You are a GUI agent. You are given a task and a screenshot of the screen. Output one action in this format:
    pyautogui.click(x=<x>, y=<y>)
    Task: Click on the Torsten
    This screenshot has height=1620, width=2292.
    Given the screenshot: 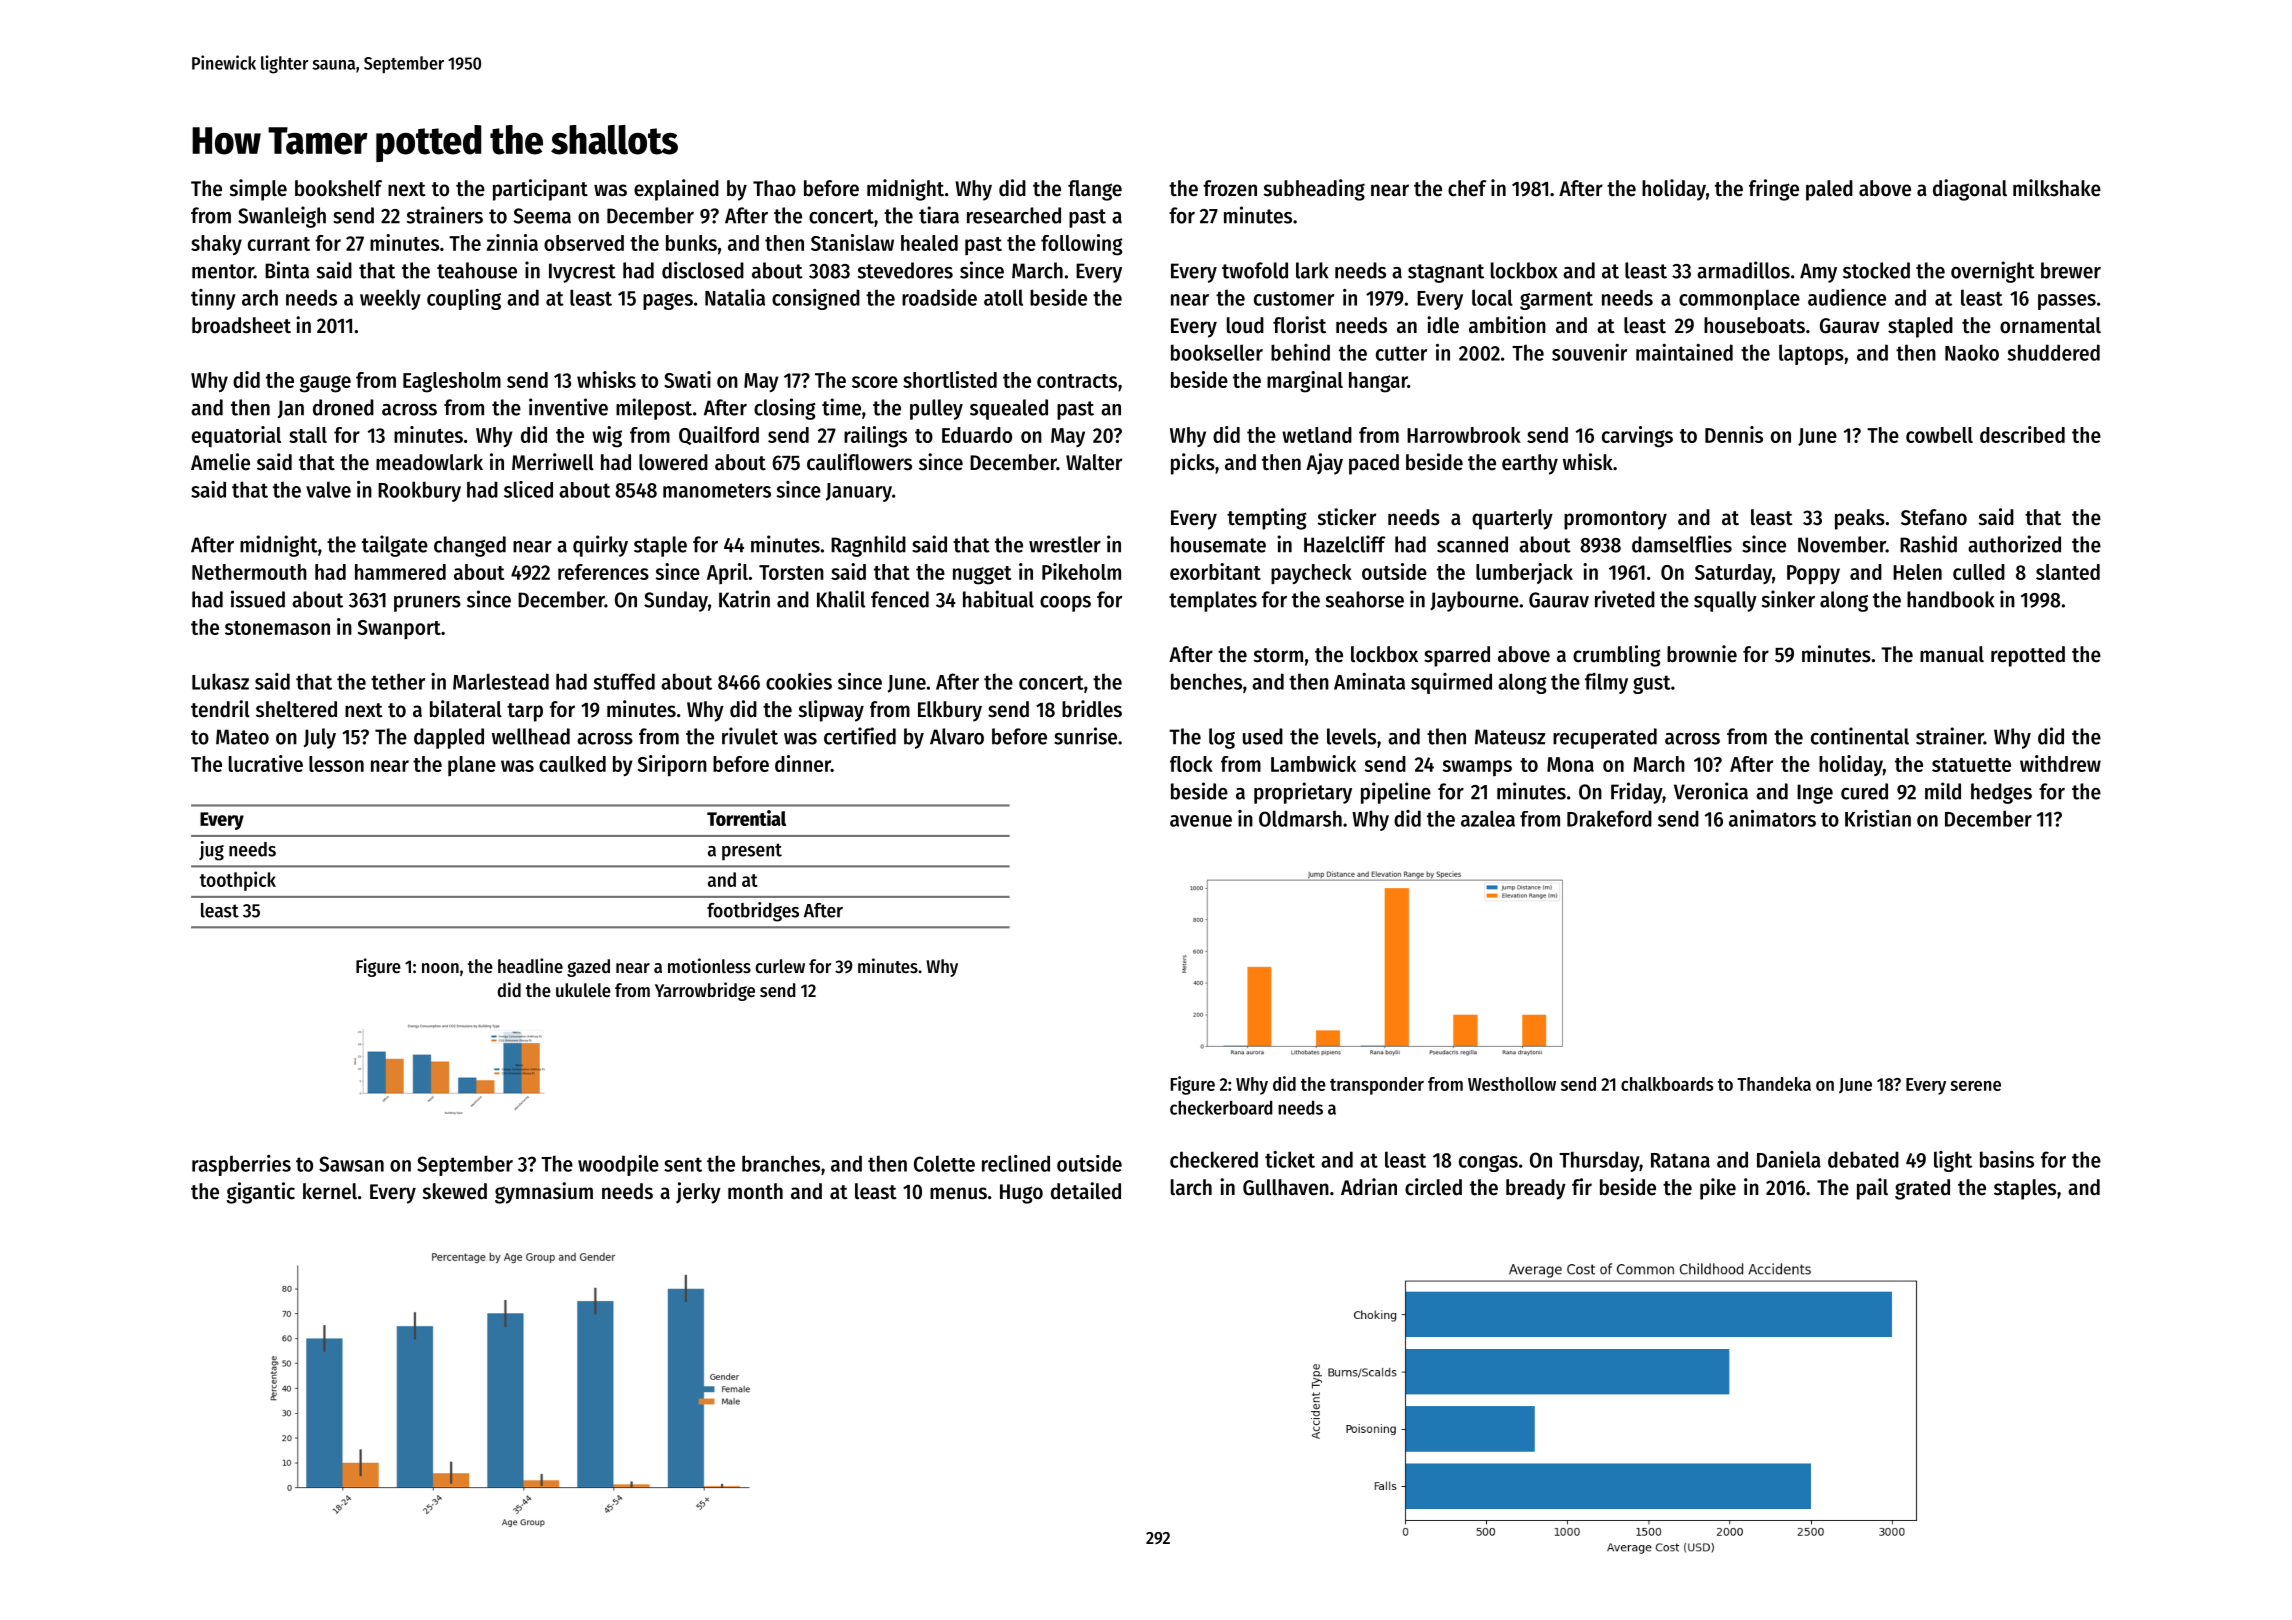 What is the action you would take?
    pyautogui.click(x=791, y=572)
